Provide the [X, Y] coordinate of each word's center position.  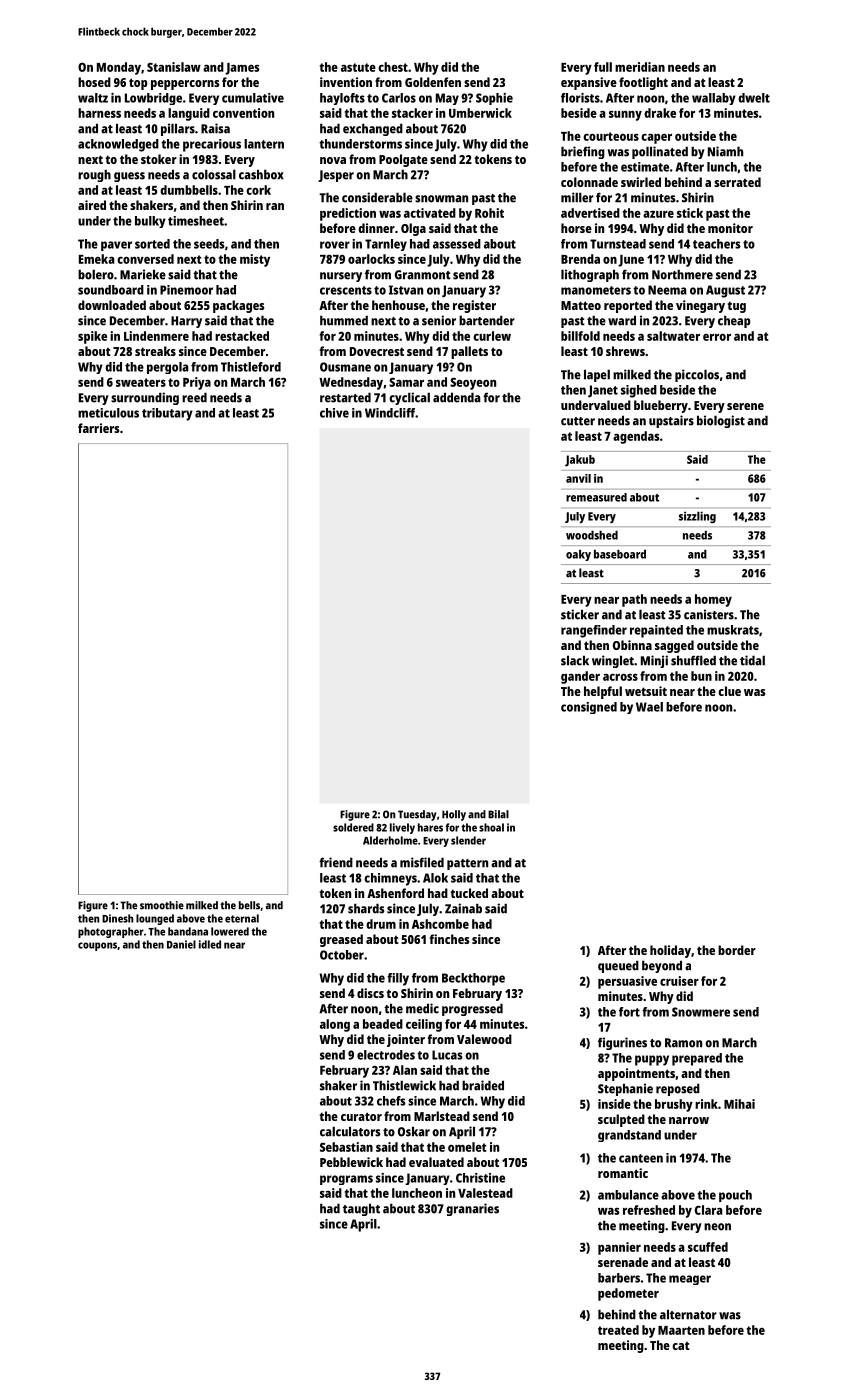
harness [99, 113]
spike [92, 337]
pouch [735, 1196]
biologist [721, 421]
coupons [97, 946]
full [603, 67]
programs [346, 1180]
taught [361, 1209]
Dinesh [118, 918]
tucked [469, 893]
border [737, 950]
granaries [472, 1209]
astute [358, 67]
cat [681, 1346]
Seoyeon [473, 383]
